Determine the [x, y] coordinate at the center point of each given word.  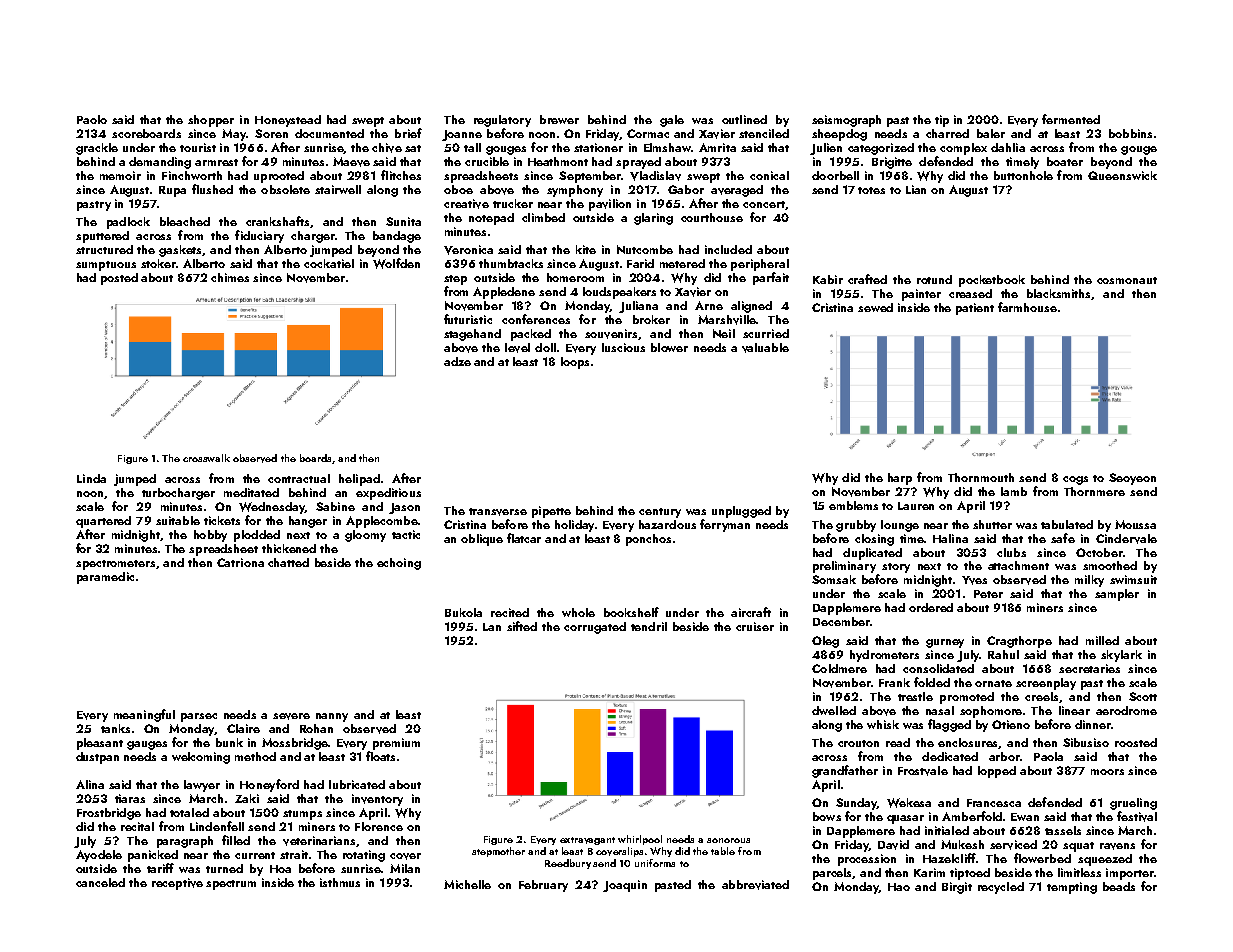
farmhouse [1027, 307]
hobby [210, 536]
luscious [623, 347]
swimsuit [1133, 579]
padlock [128, 223]
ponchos [648, 540]
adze [457, 361]
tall [472, 147]
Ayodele [99, 856]
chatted [288, 562]
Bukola [463, 612]
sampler [1117, 595]
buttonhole [1023, 175]
